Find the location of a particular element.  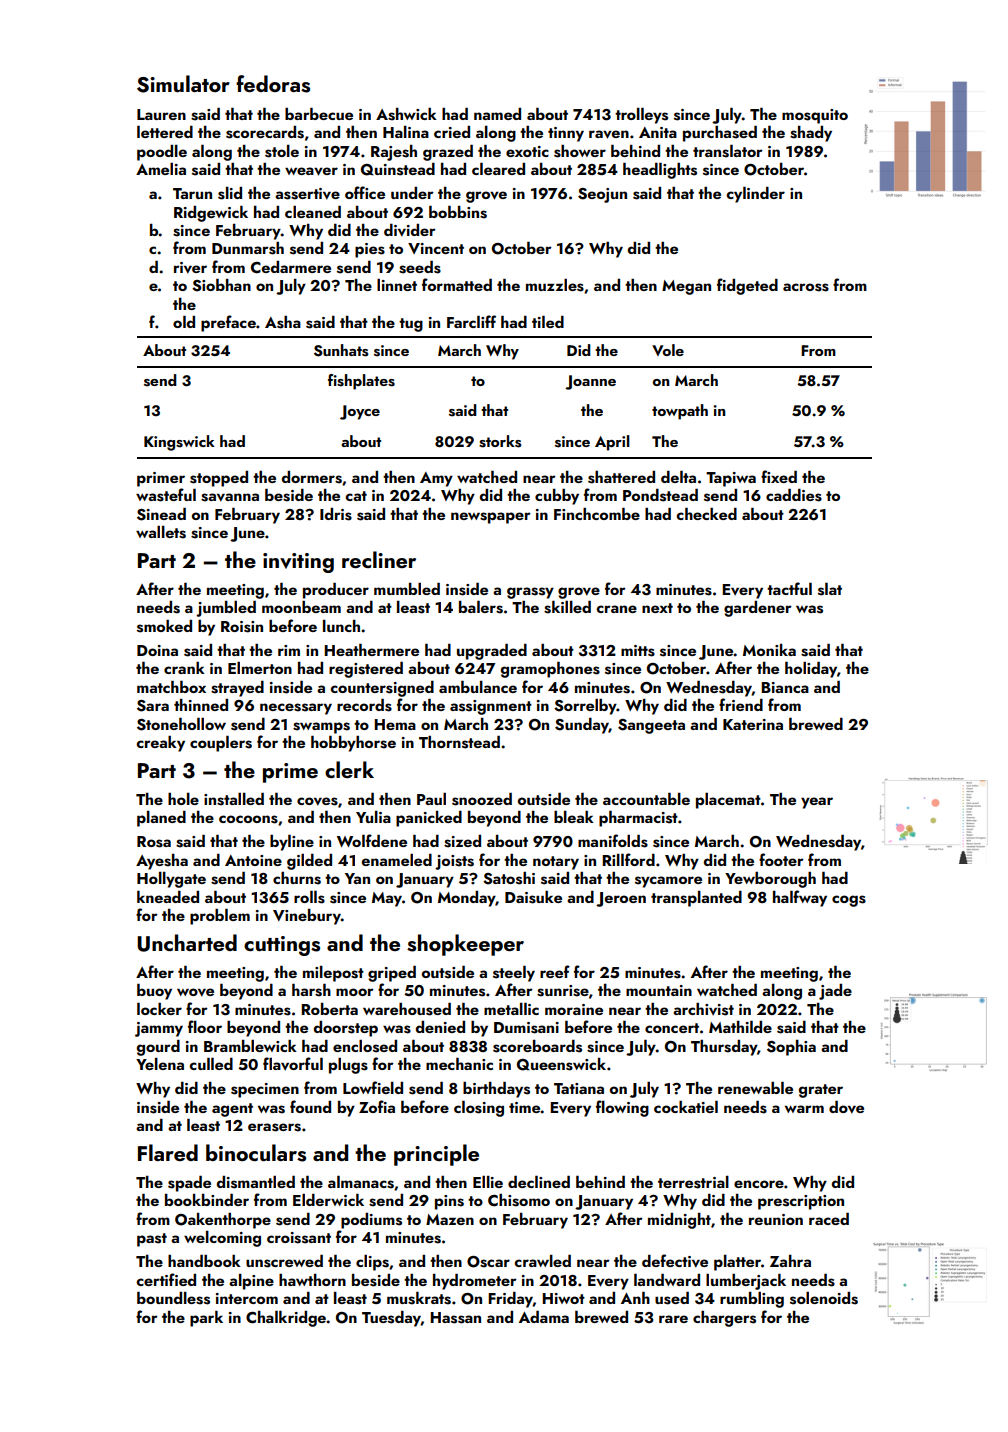

mosquito is located at coordinates (815, 116).
